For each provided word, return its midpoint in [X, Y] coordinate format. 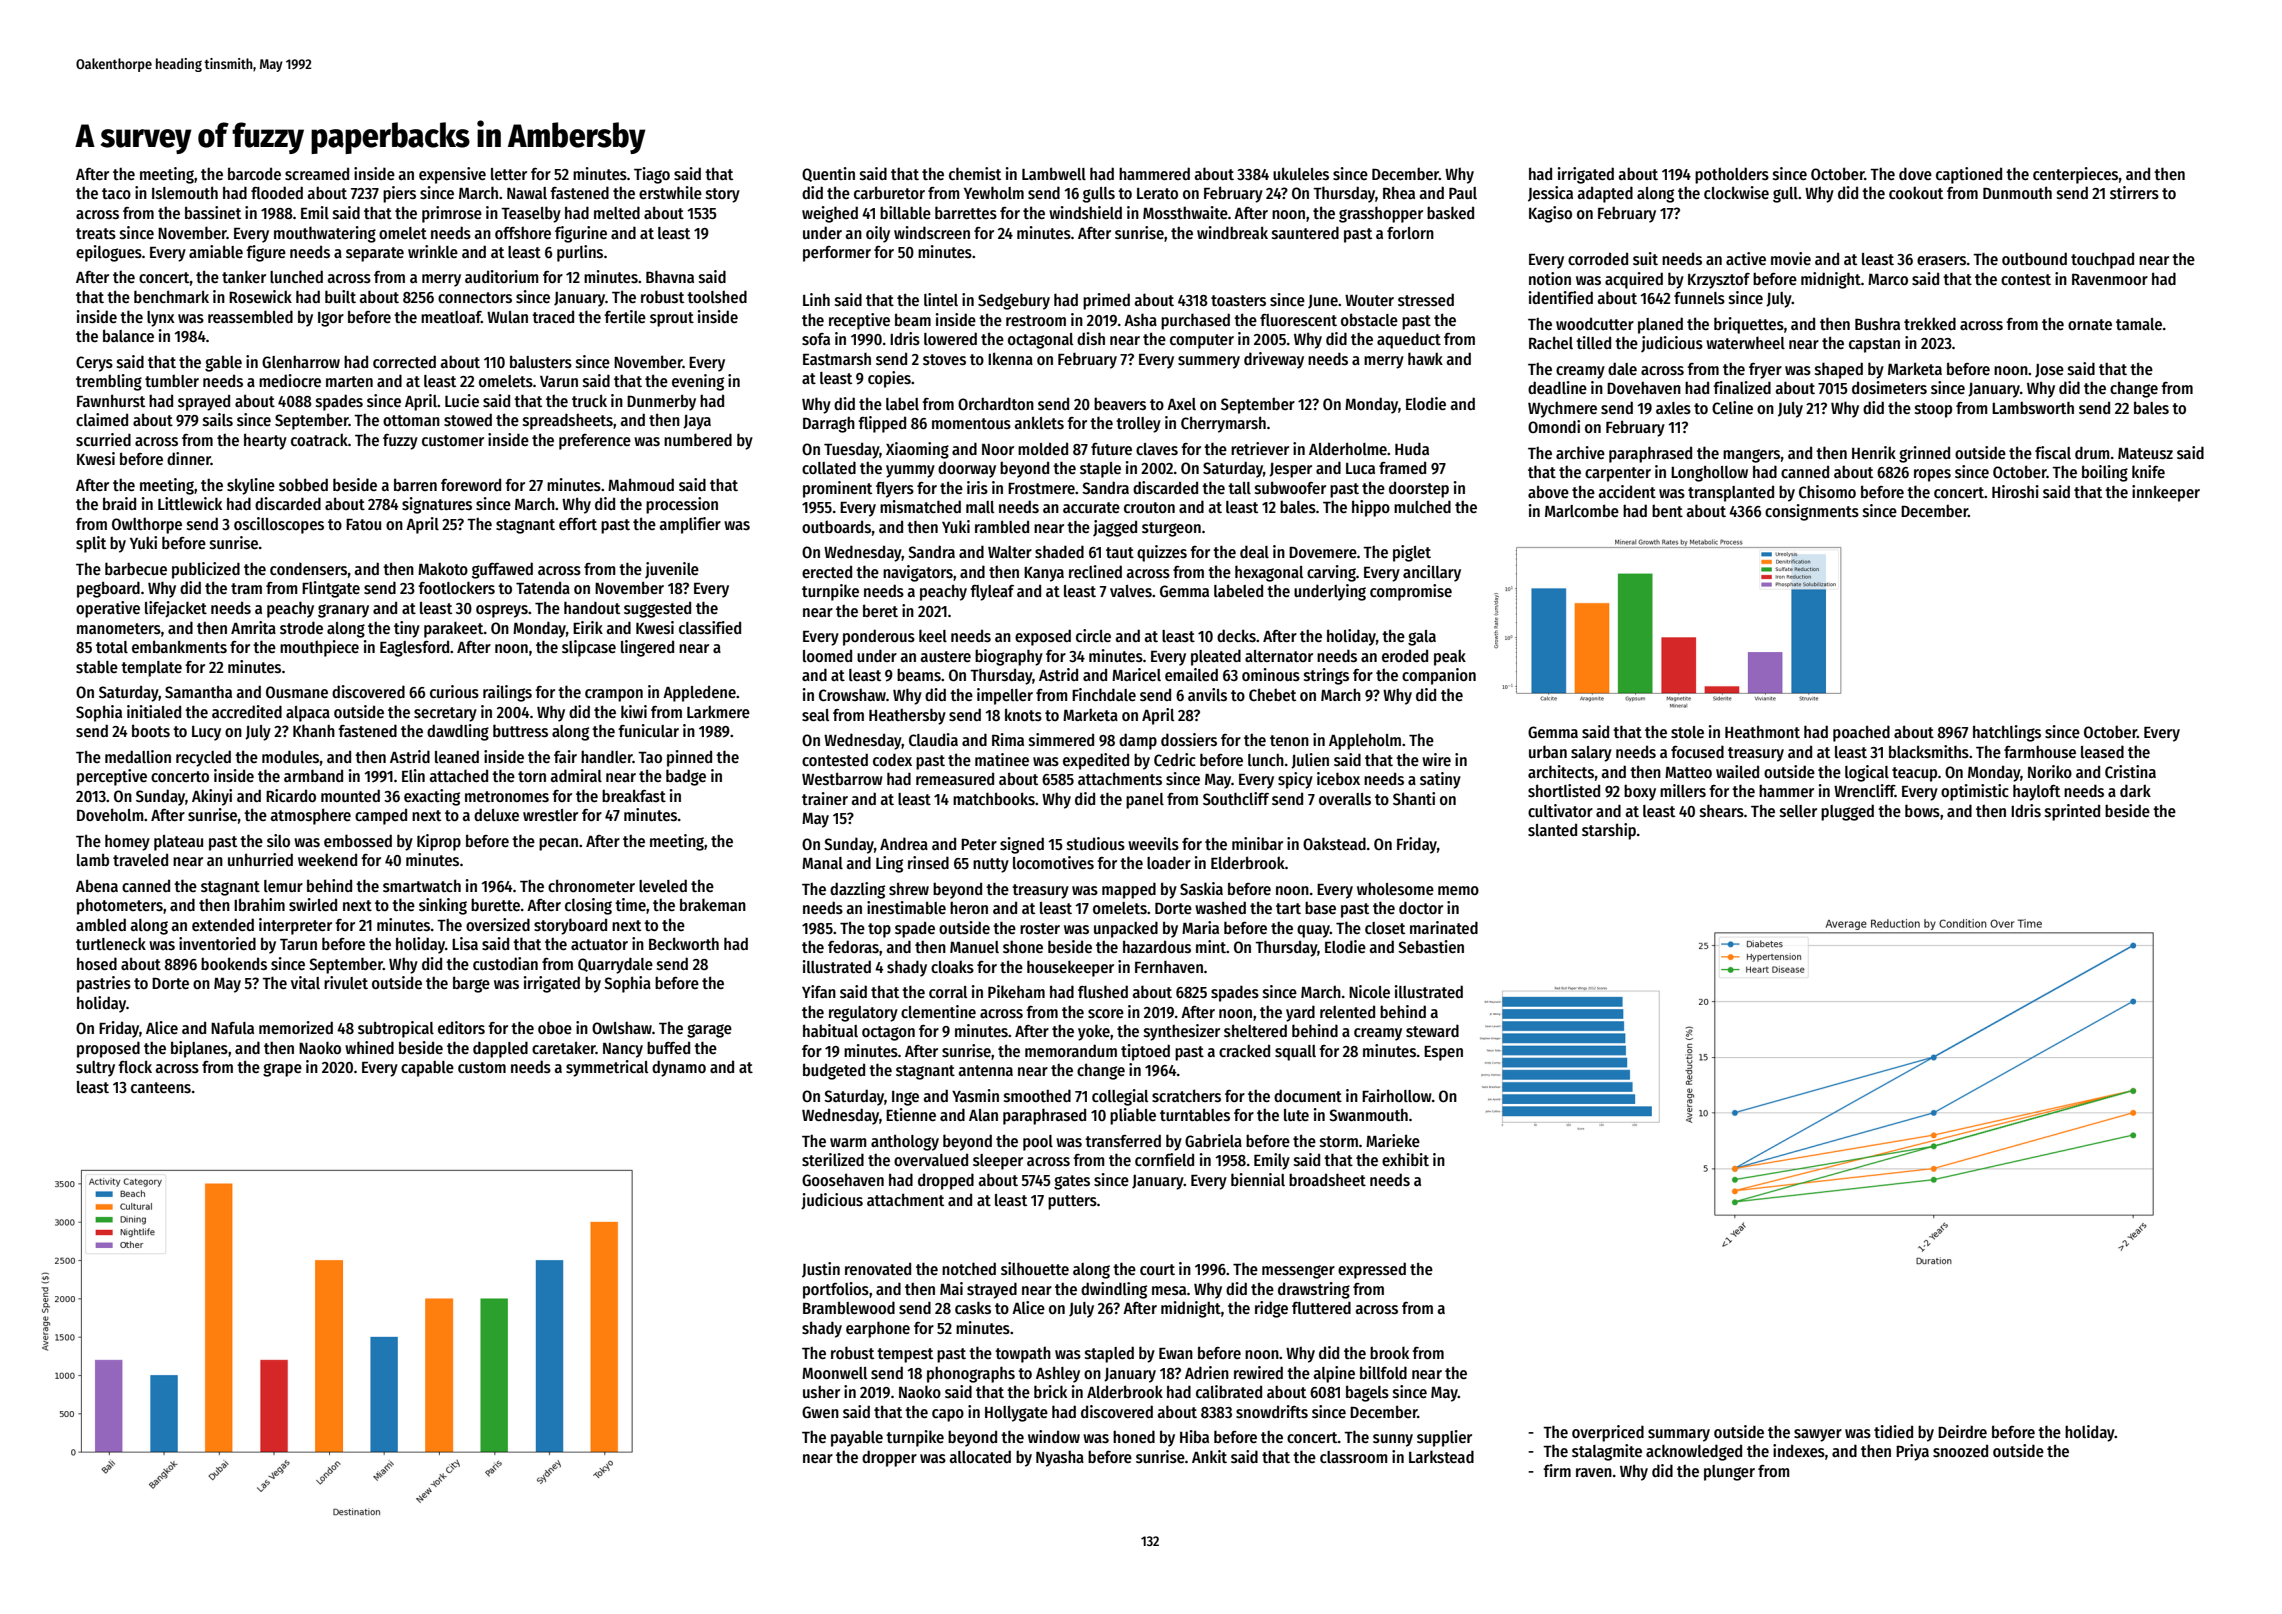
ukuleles [1301, 173]
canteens [161, 1088]
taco [116, 193]
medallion [138, 756]
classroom [1354, 1457]
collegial [1120, 1097]
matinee [1002, 759]
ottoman [411, 420]
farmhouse [2040, 752]
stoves [944, 359]
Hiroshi [2015, 491]
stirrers [2134, 192]
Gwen [820, 1412]
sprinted [2072, 812]
